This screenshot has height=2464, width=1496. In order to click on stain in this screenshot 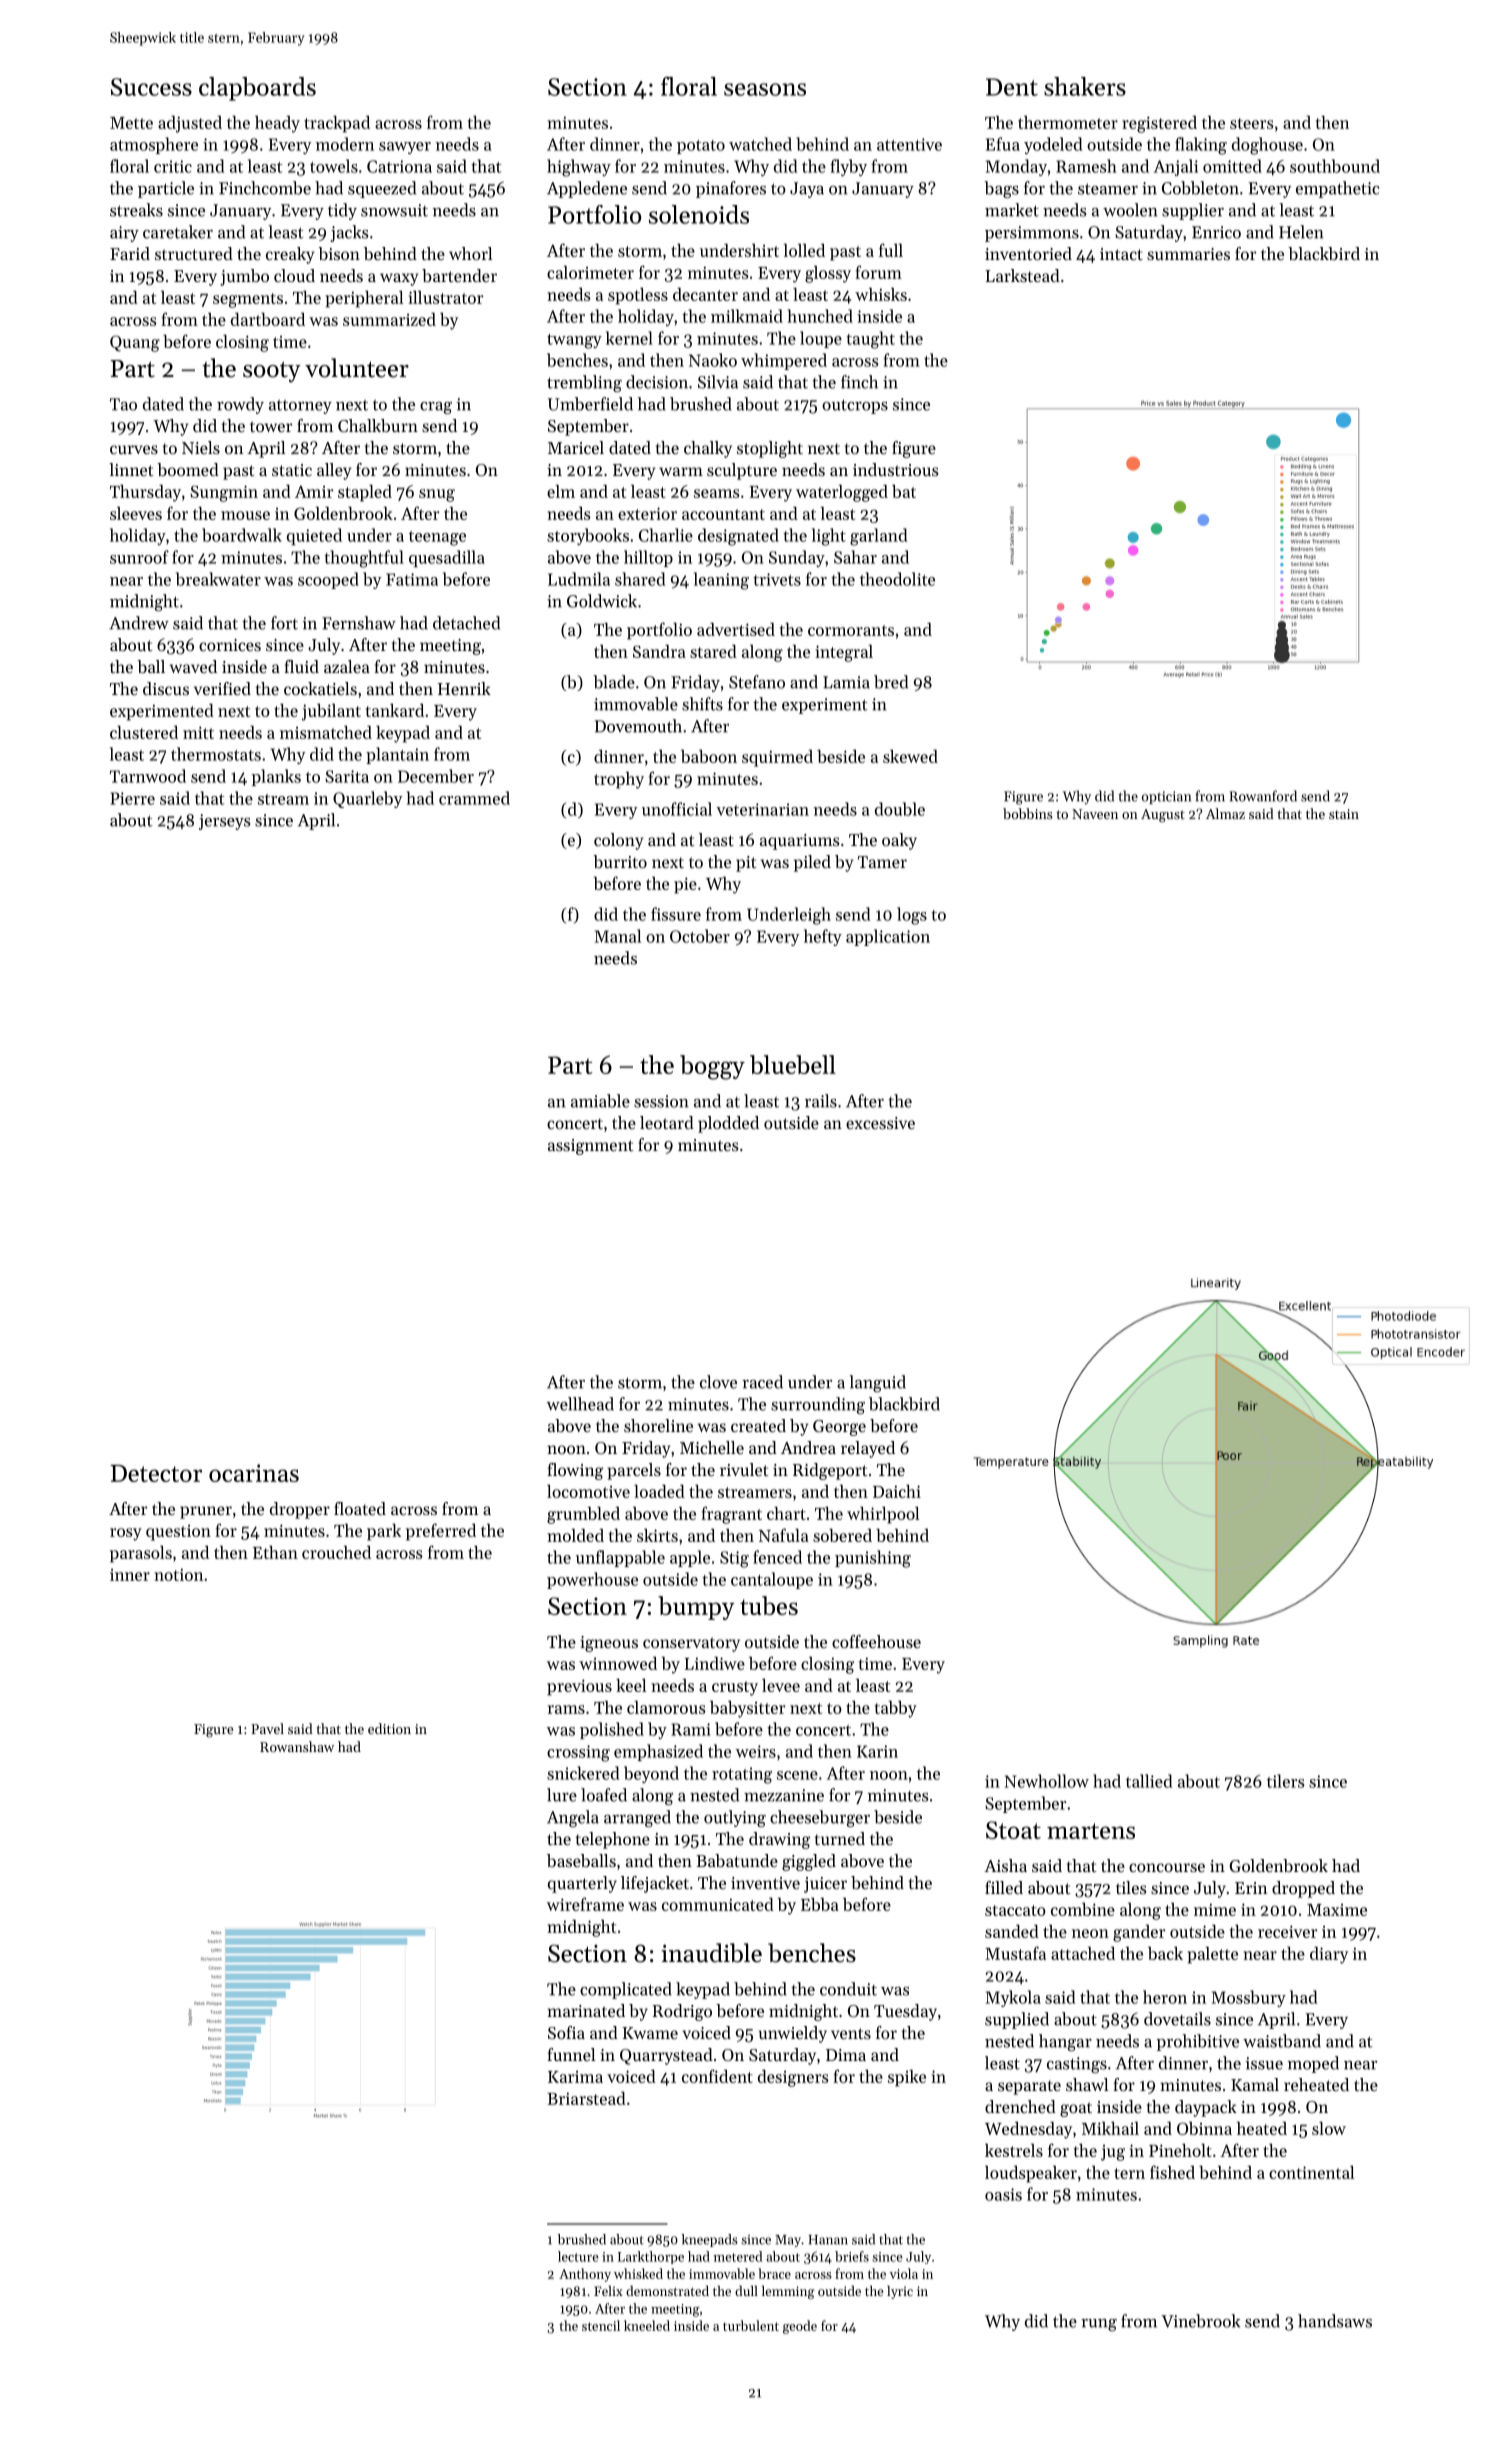, I will do `click(1344, 814)`.
